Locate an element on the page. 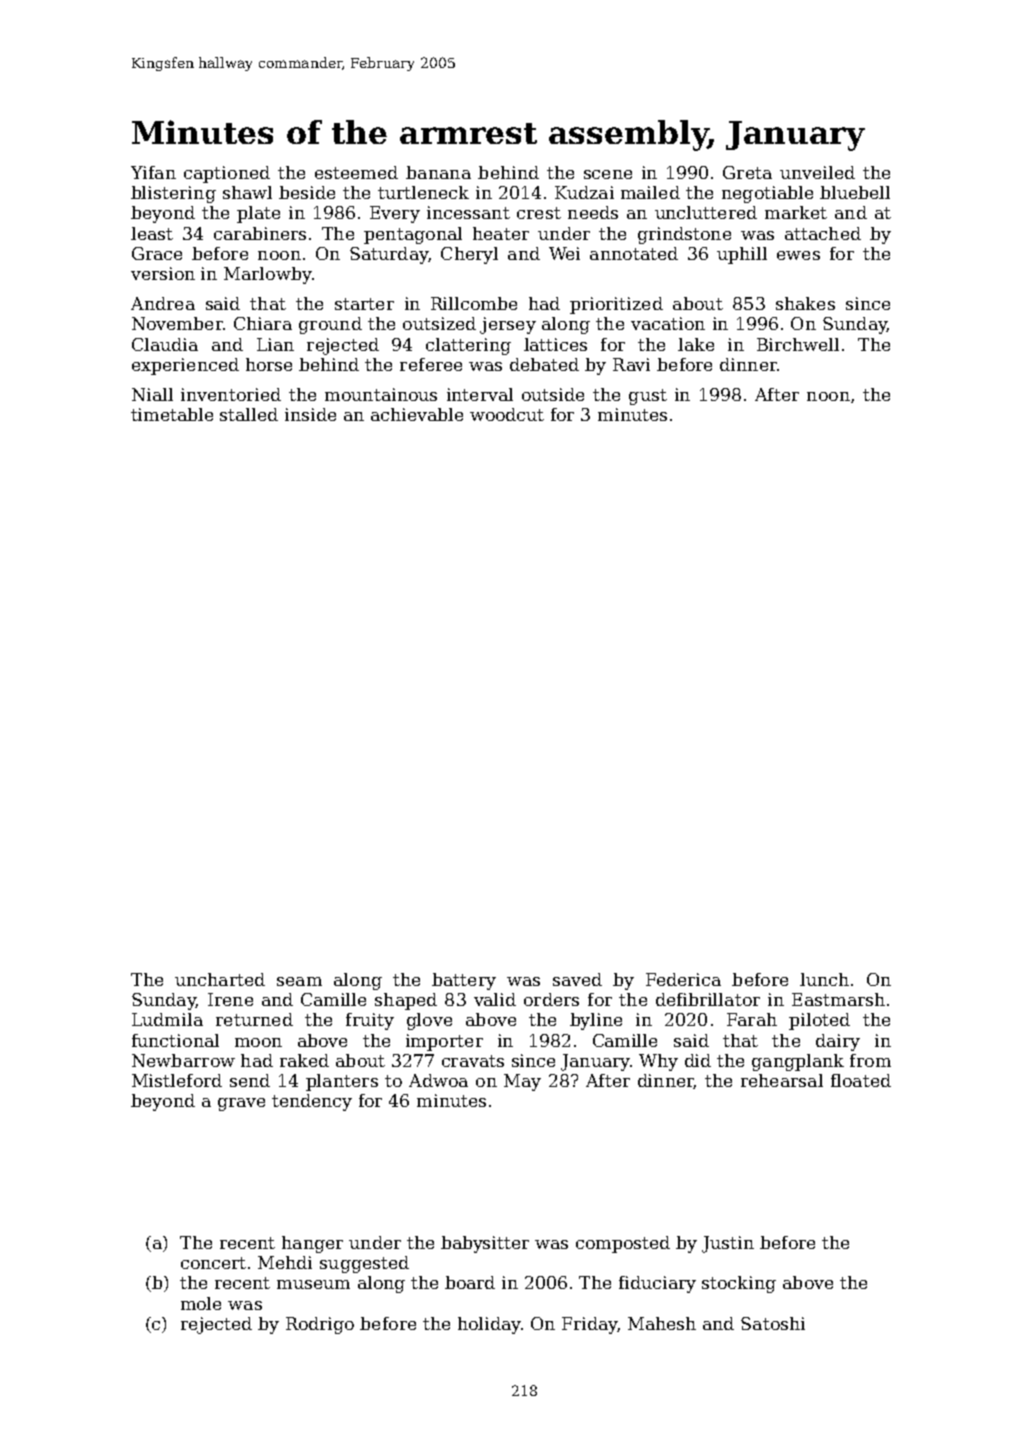 Image resolution: width=1022 pixels, height=1452 pixels. incessant is located at coordinates (468, 212).
